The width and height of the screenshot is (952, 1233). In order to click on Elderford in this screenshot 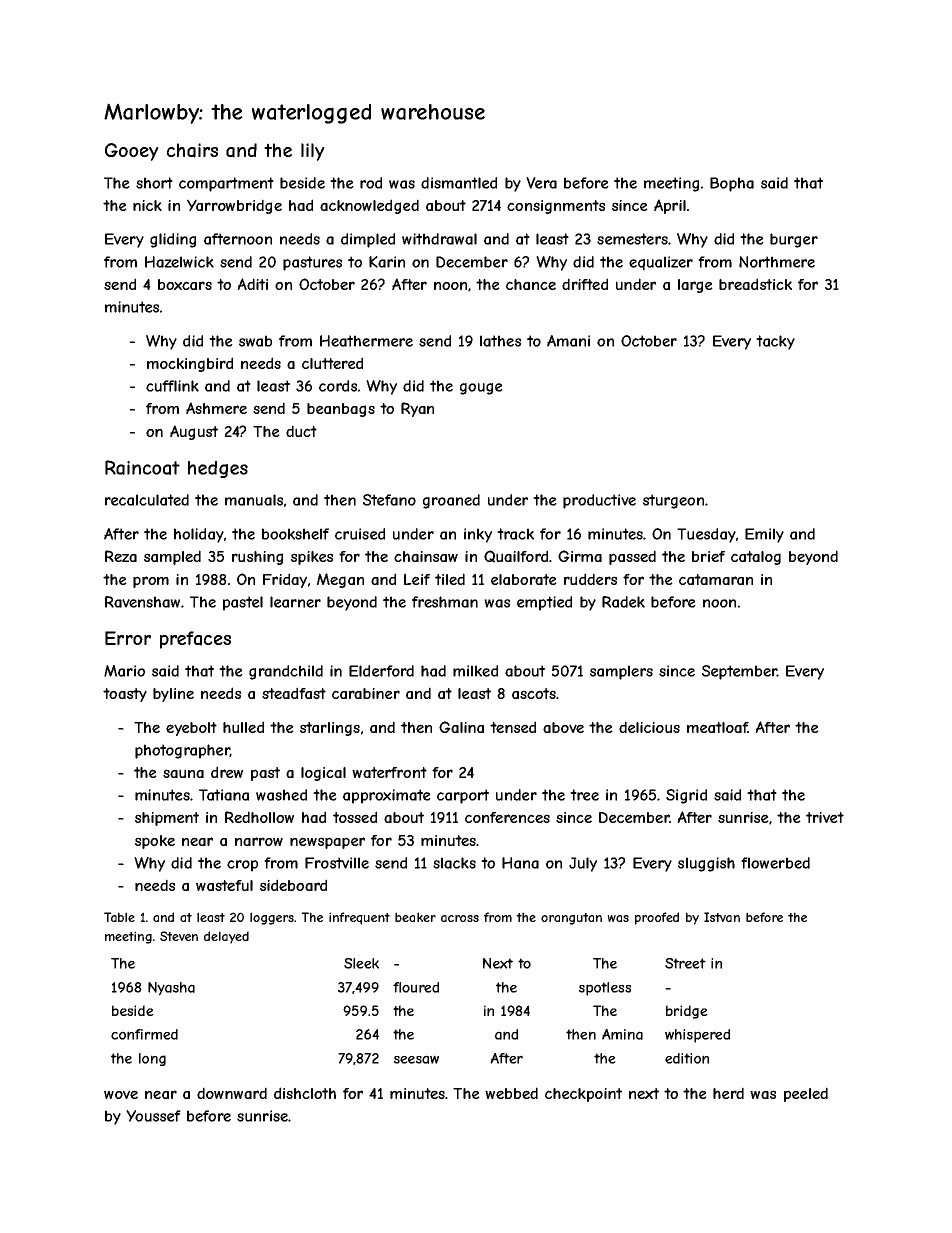, I will do `click(381, 671)`.
